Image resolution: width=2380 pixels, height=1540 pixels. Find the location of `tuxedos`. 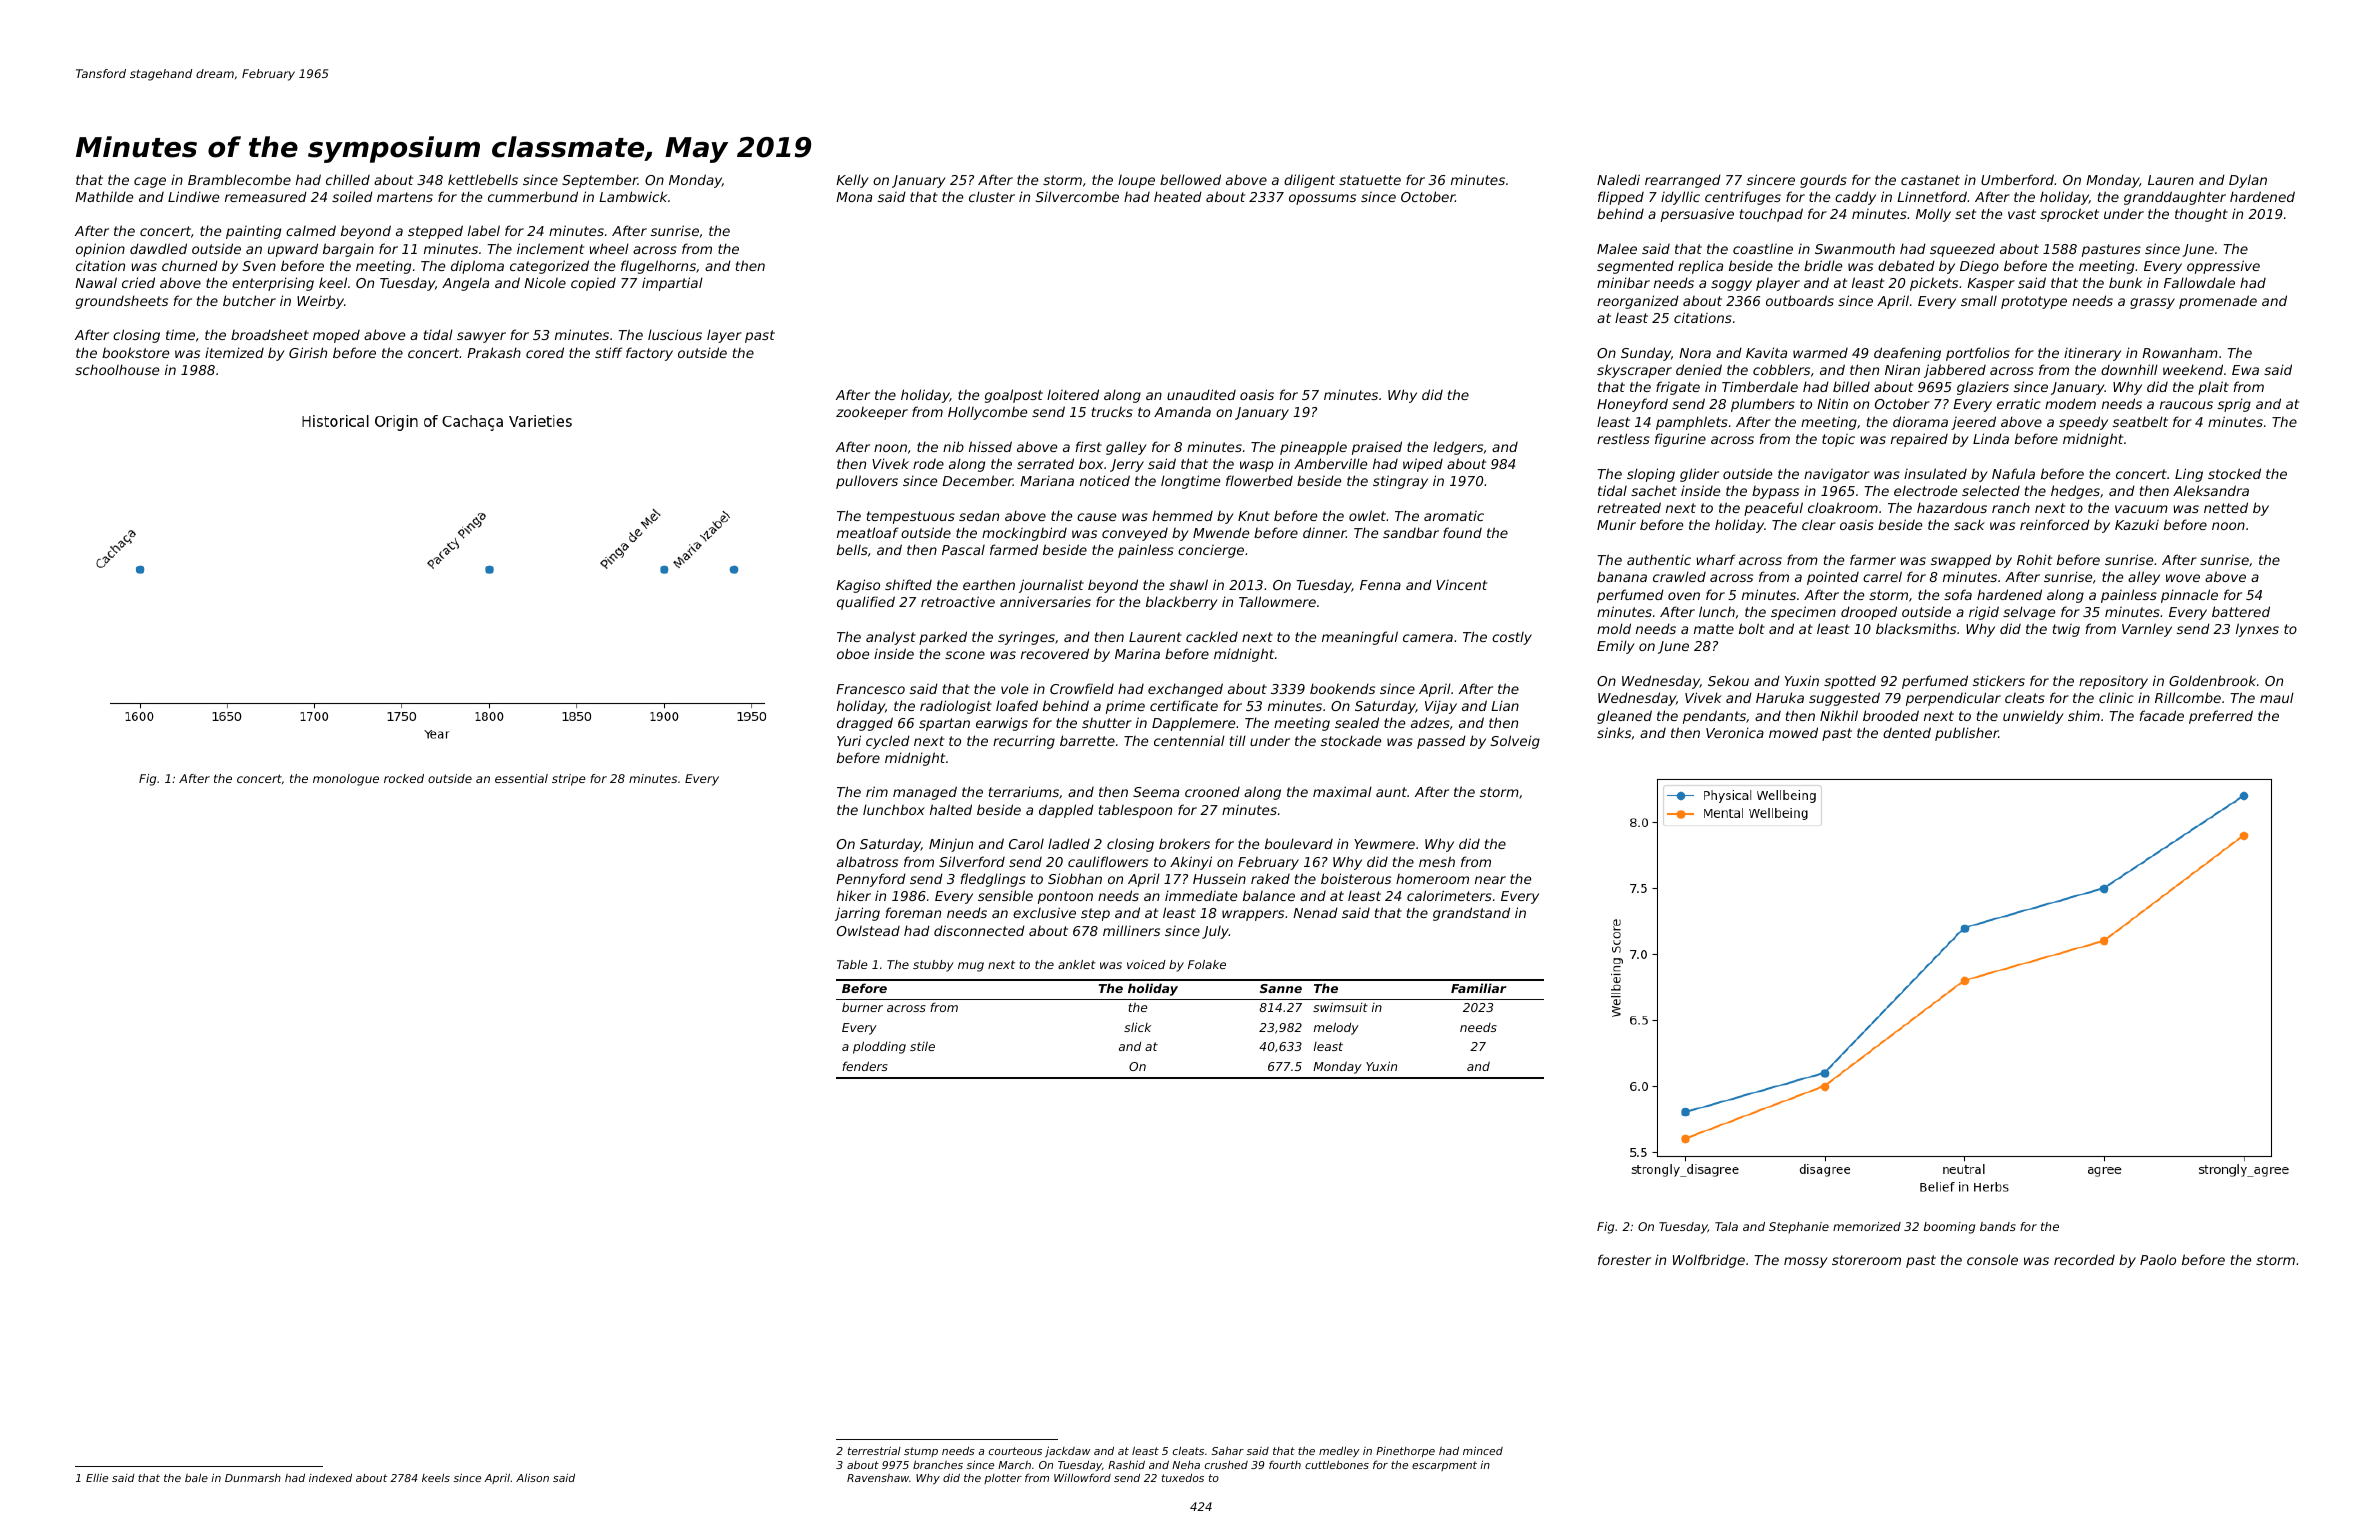

tuxedos is located at coordinates (1183, 1478).
